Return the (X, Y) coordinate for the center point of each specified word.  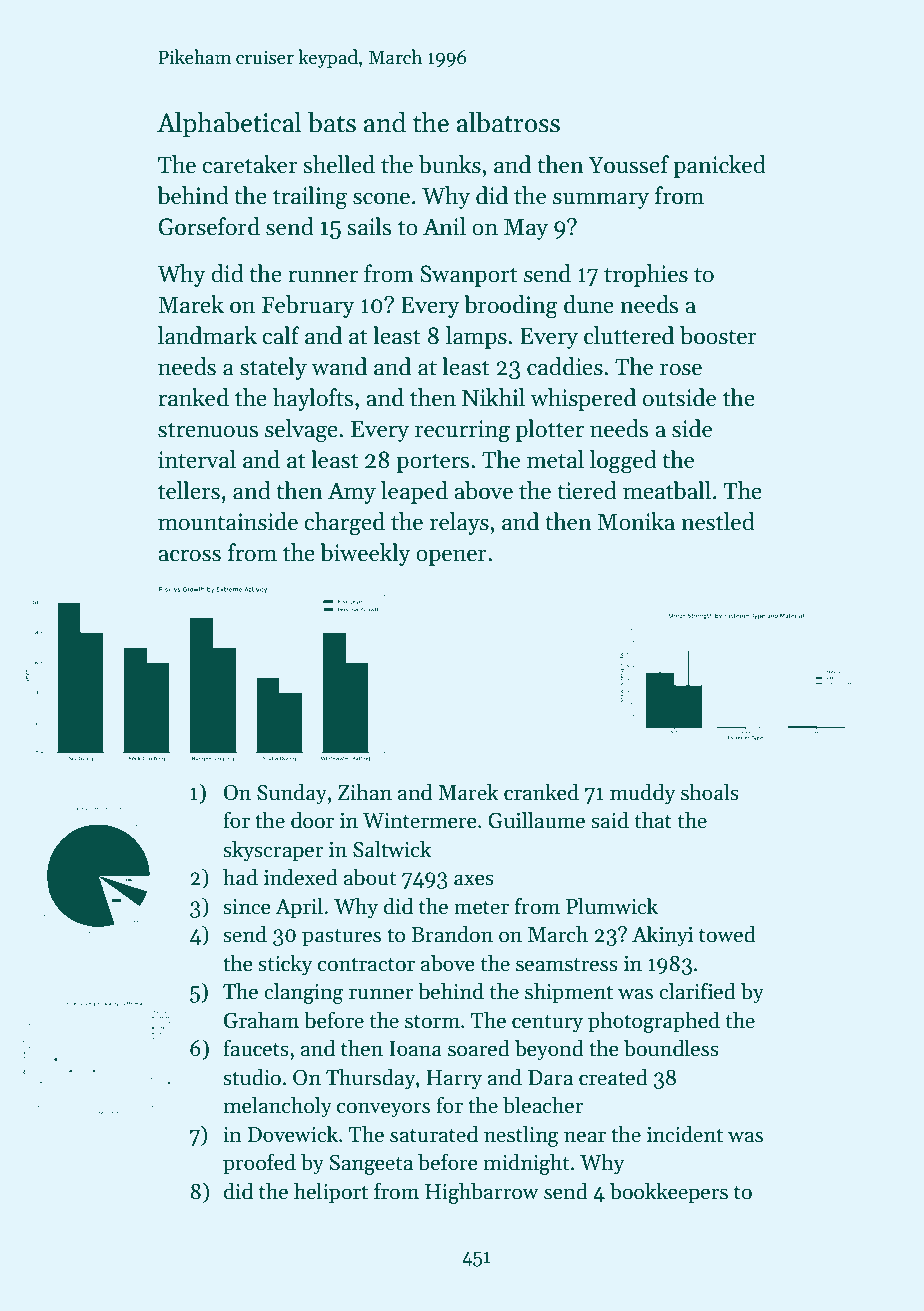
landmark (207, 335)
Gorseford (209, 226)
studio (252, 1077)
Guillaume (536, 820)
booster (718, 335)
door (312, 820)
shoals (710, 792)
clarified (697, 991)
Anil (444, 226)
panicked (719, 166)
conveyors (383, 1110)
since (247, 907)
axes (474, 880)
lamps (476, 337)
